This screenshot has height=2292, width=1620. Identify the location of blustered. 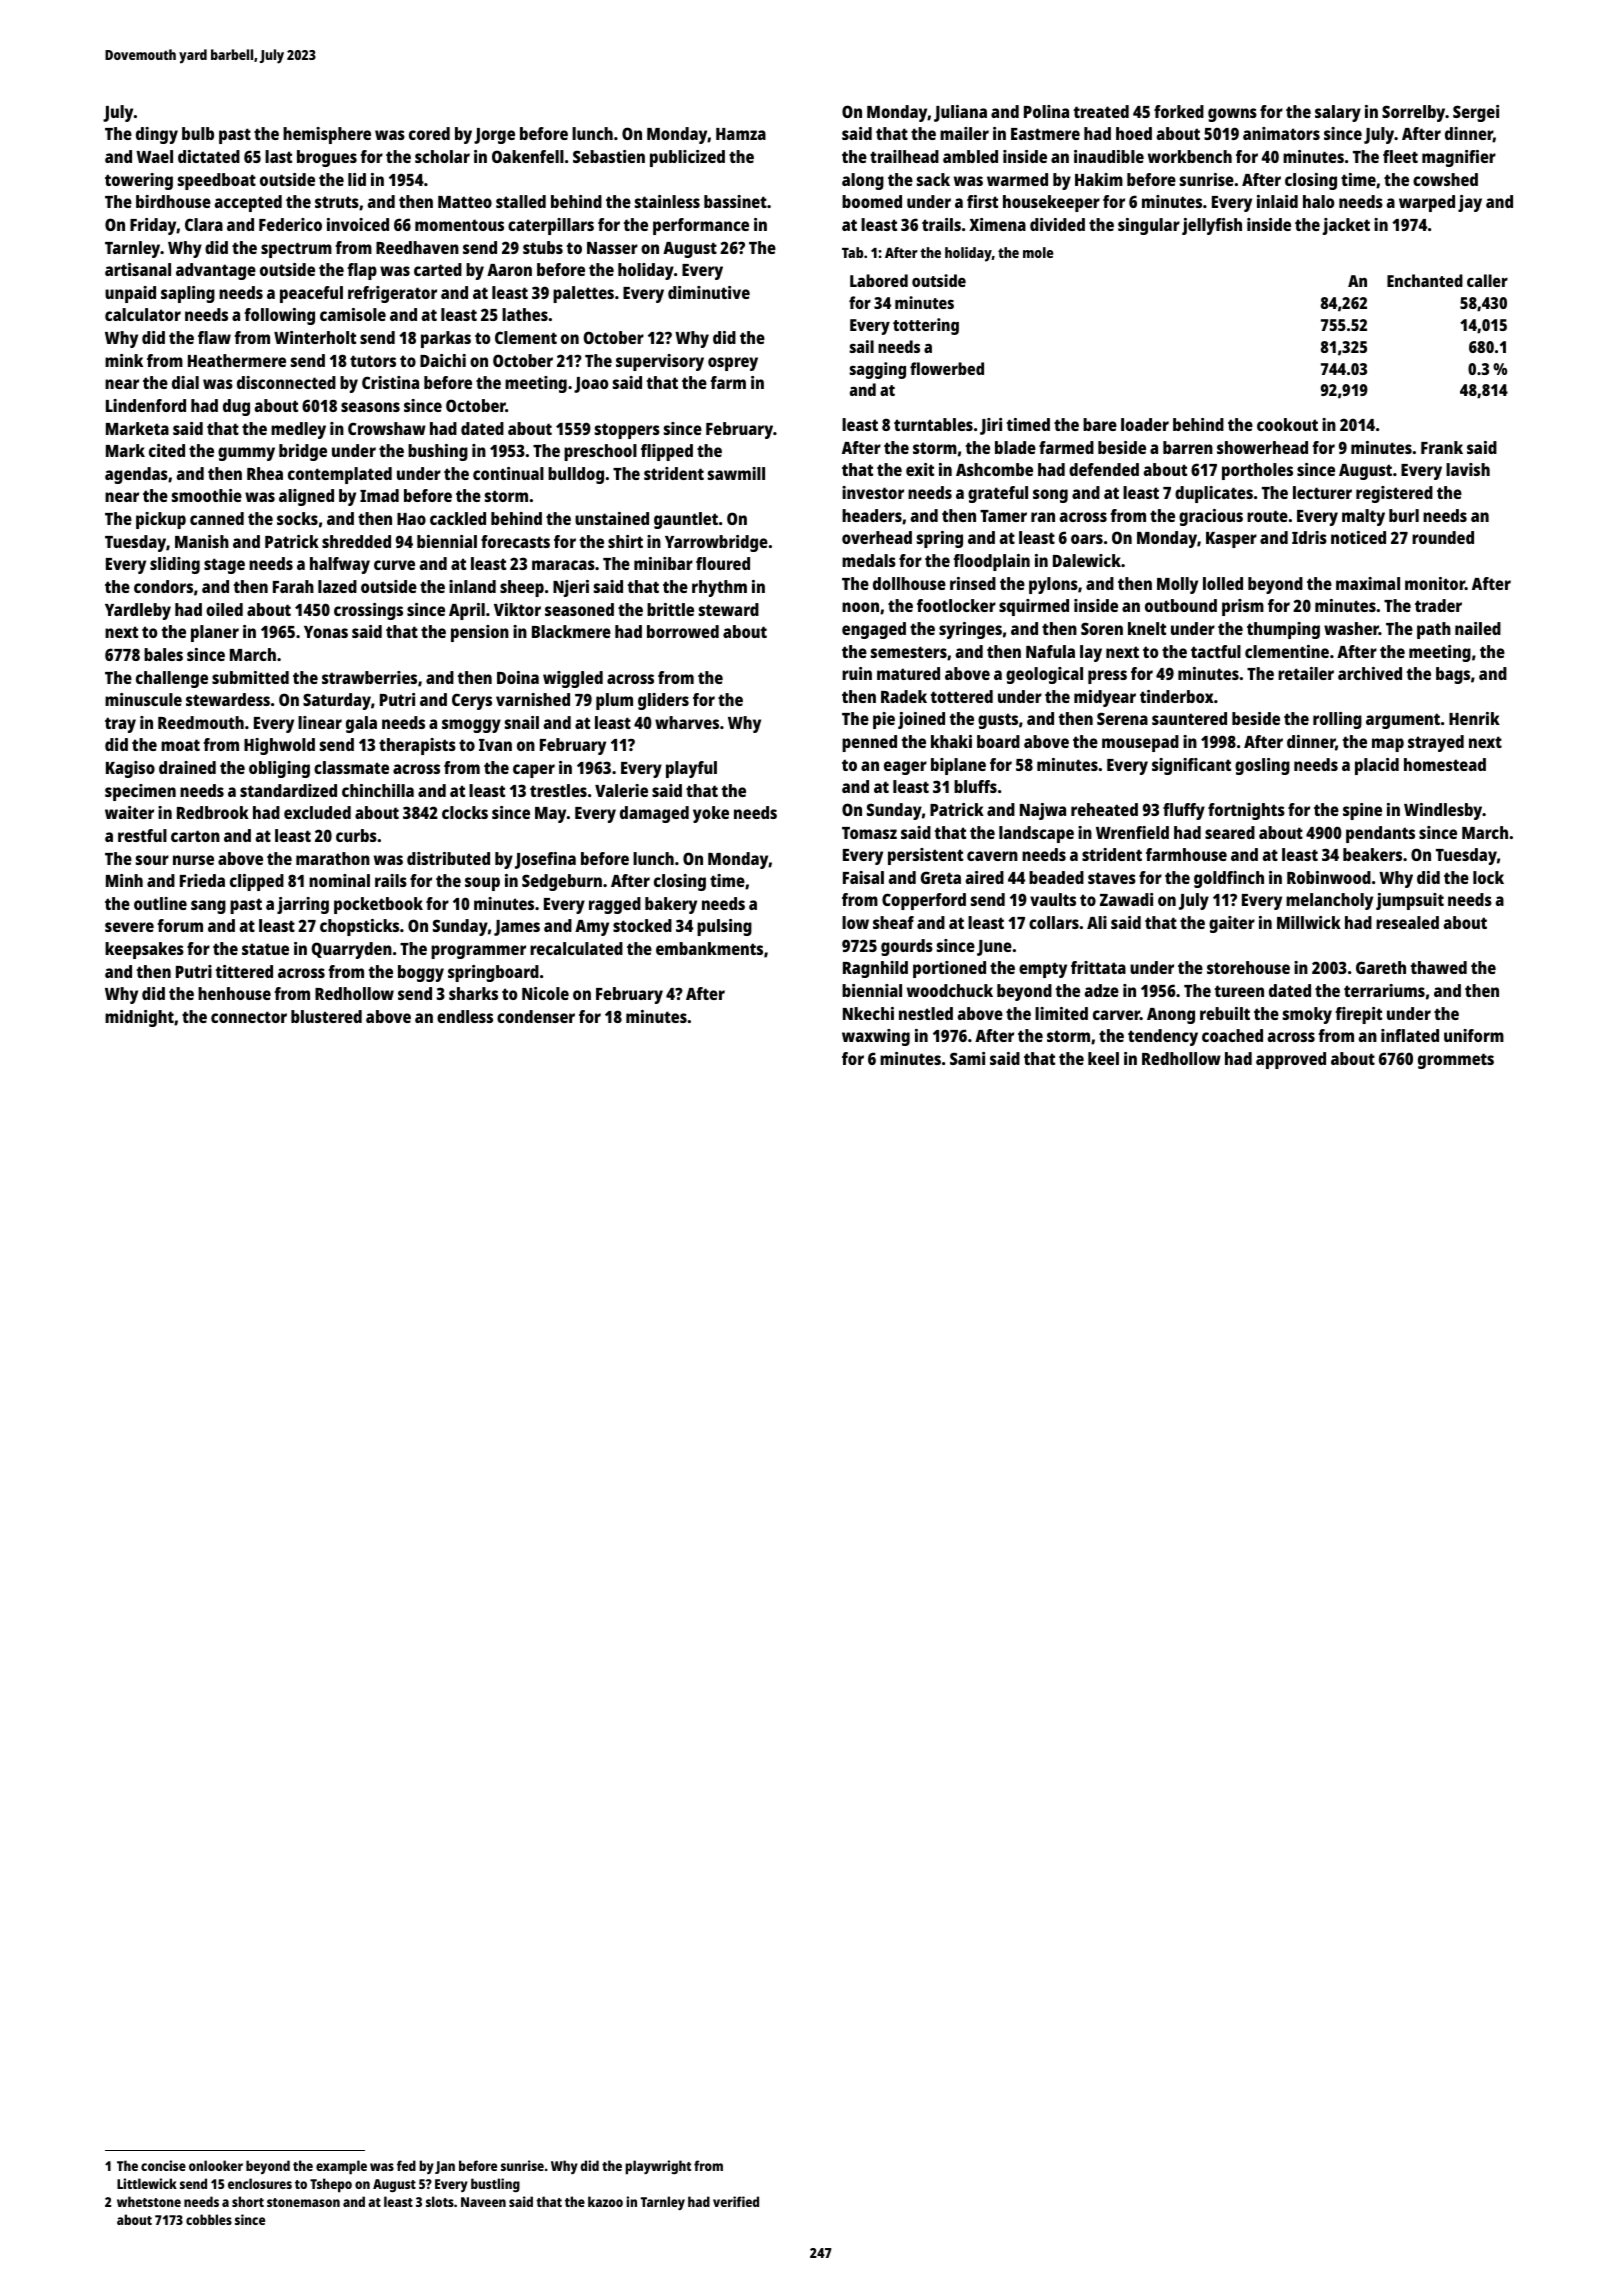
(326, 1016).
